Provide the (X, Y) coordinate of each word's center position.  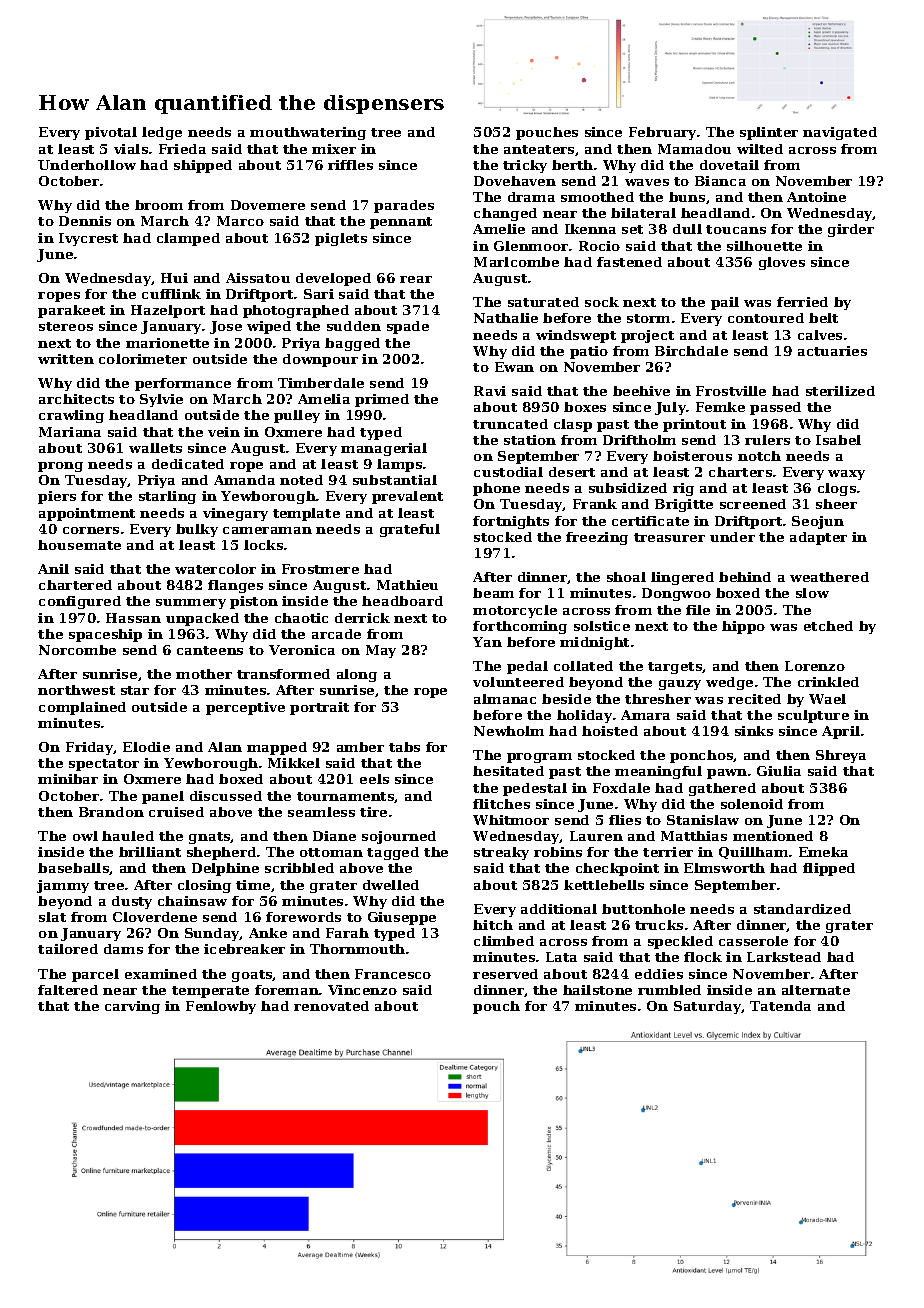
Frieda (182, 149)
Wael (827, 699)
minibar (68, 779)
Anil (53, 569)
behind (745, 577)
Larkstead (784, 957)
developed (333, 279)
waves (647, 182)
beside (566, 699)
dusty (132, 902)
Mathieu (407, 585)
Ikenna (590, 229)
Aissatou (258, 278)
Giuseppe (402, 918)
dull (687, 229)
